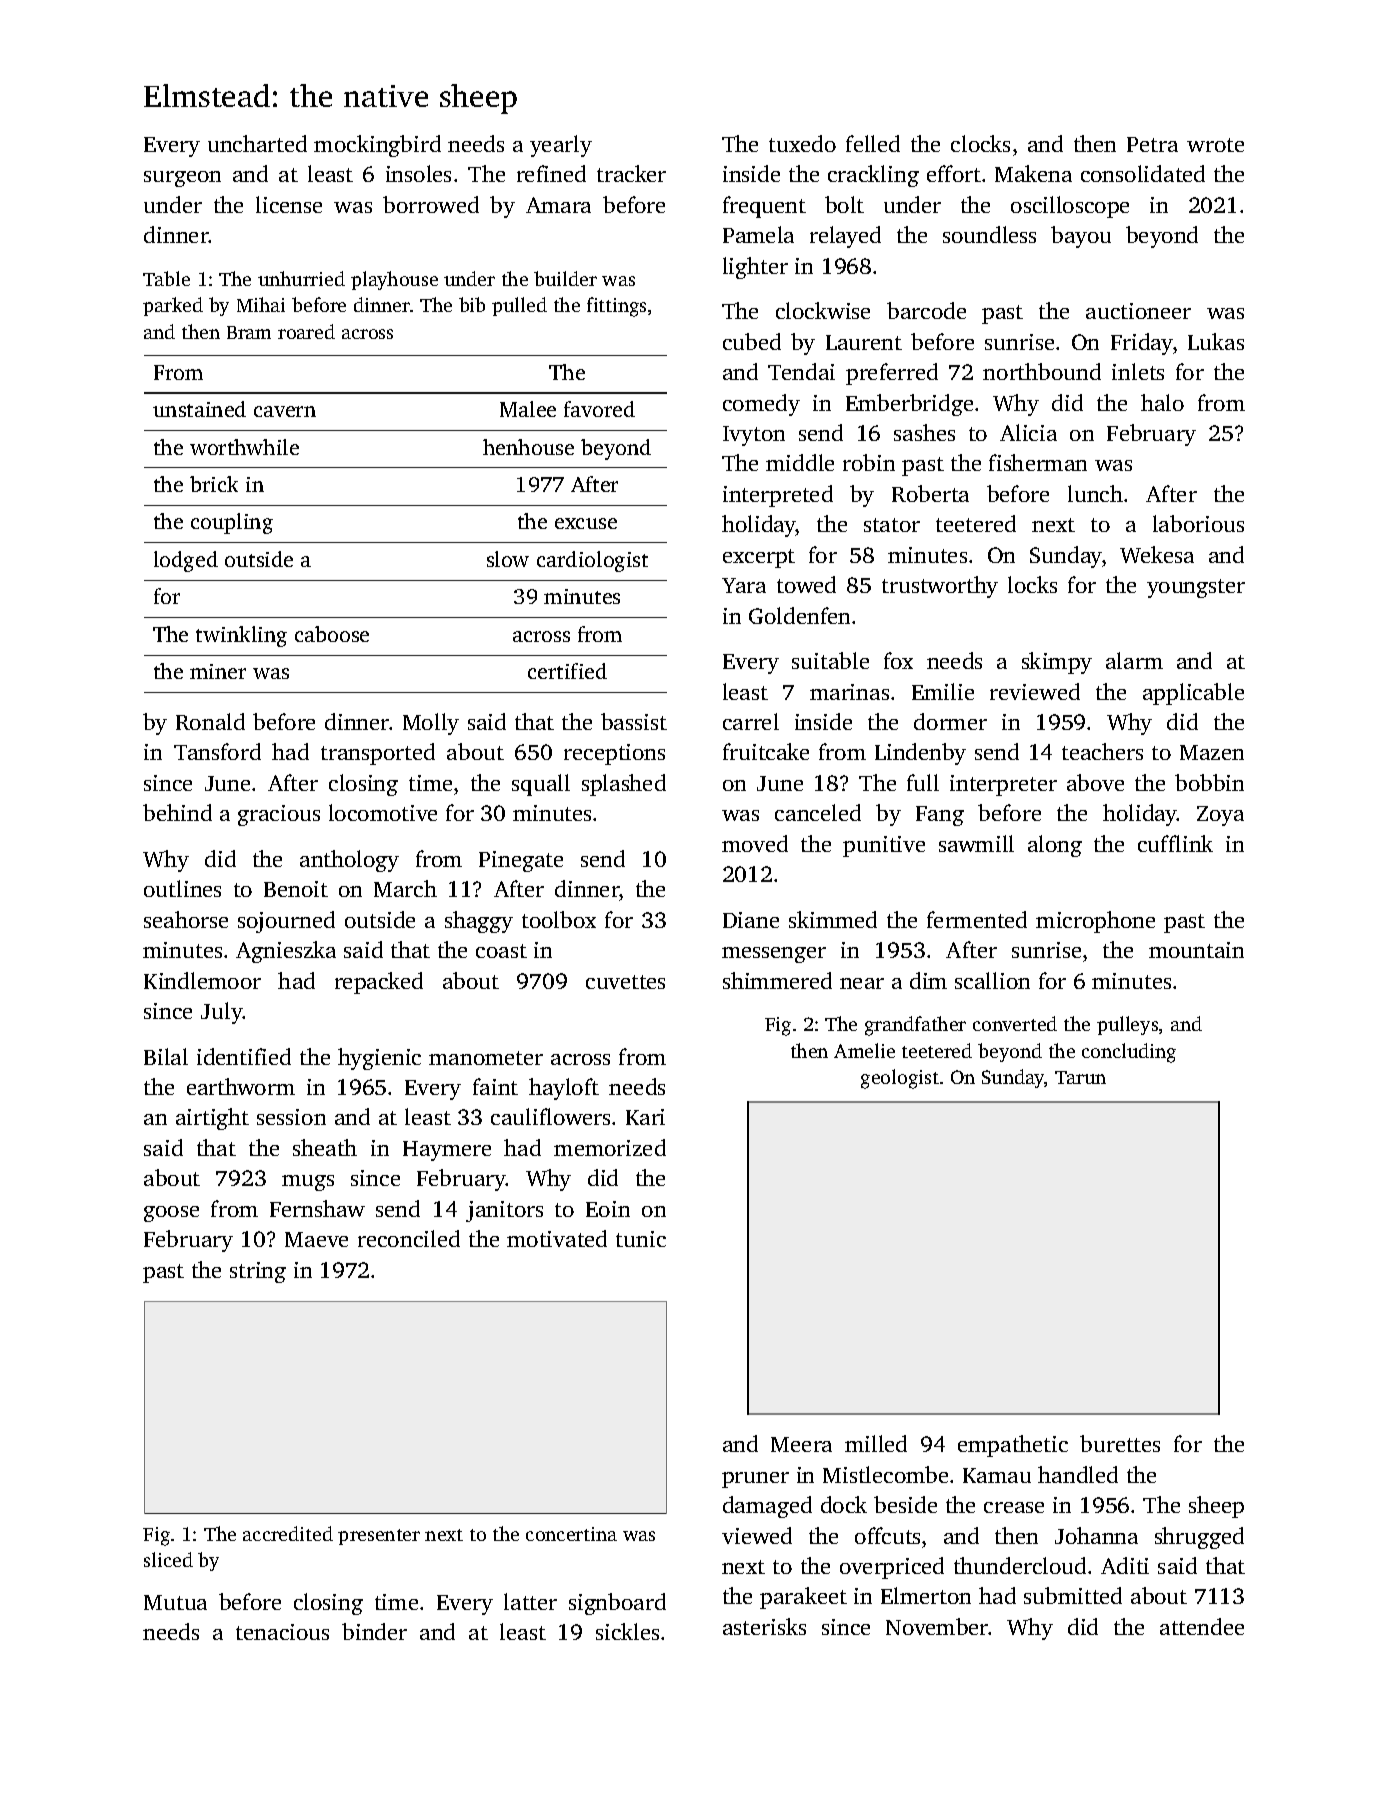  Describe the element at coordinates (802, 143) in the screenshot. I see `tuxedo` at that location.
